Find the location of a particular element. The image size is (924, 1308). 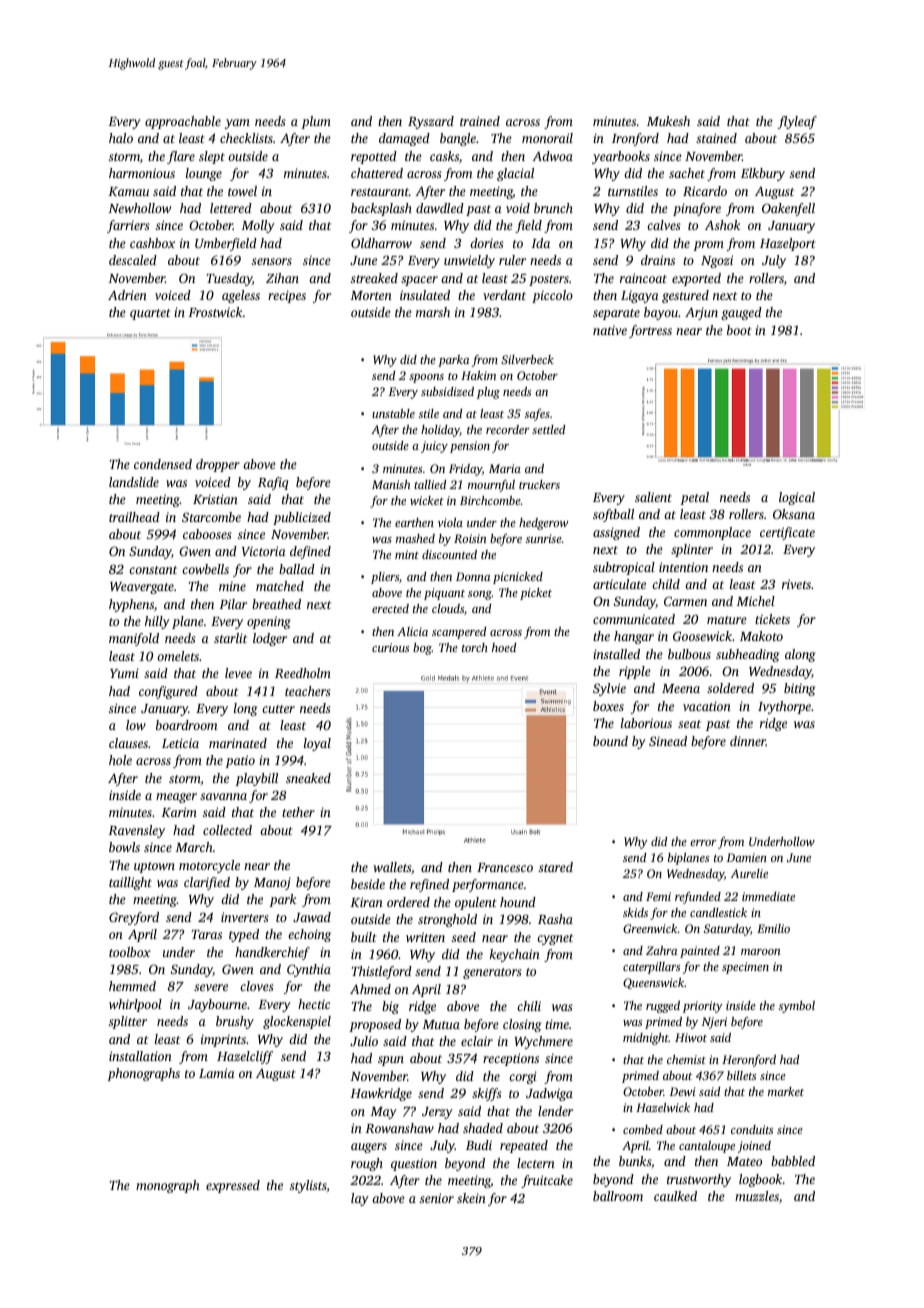

boot is located at coordinates (739, 330).
